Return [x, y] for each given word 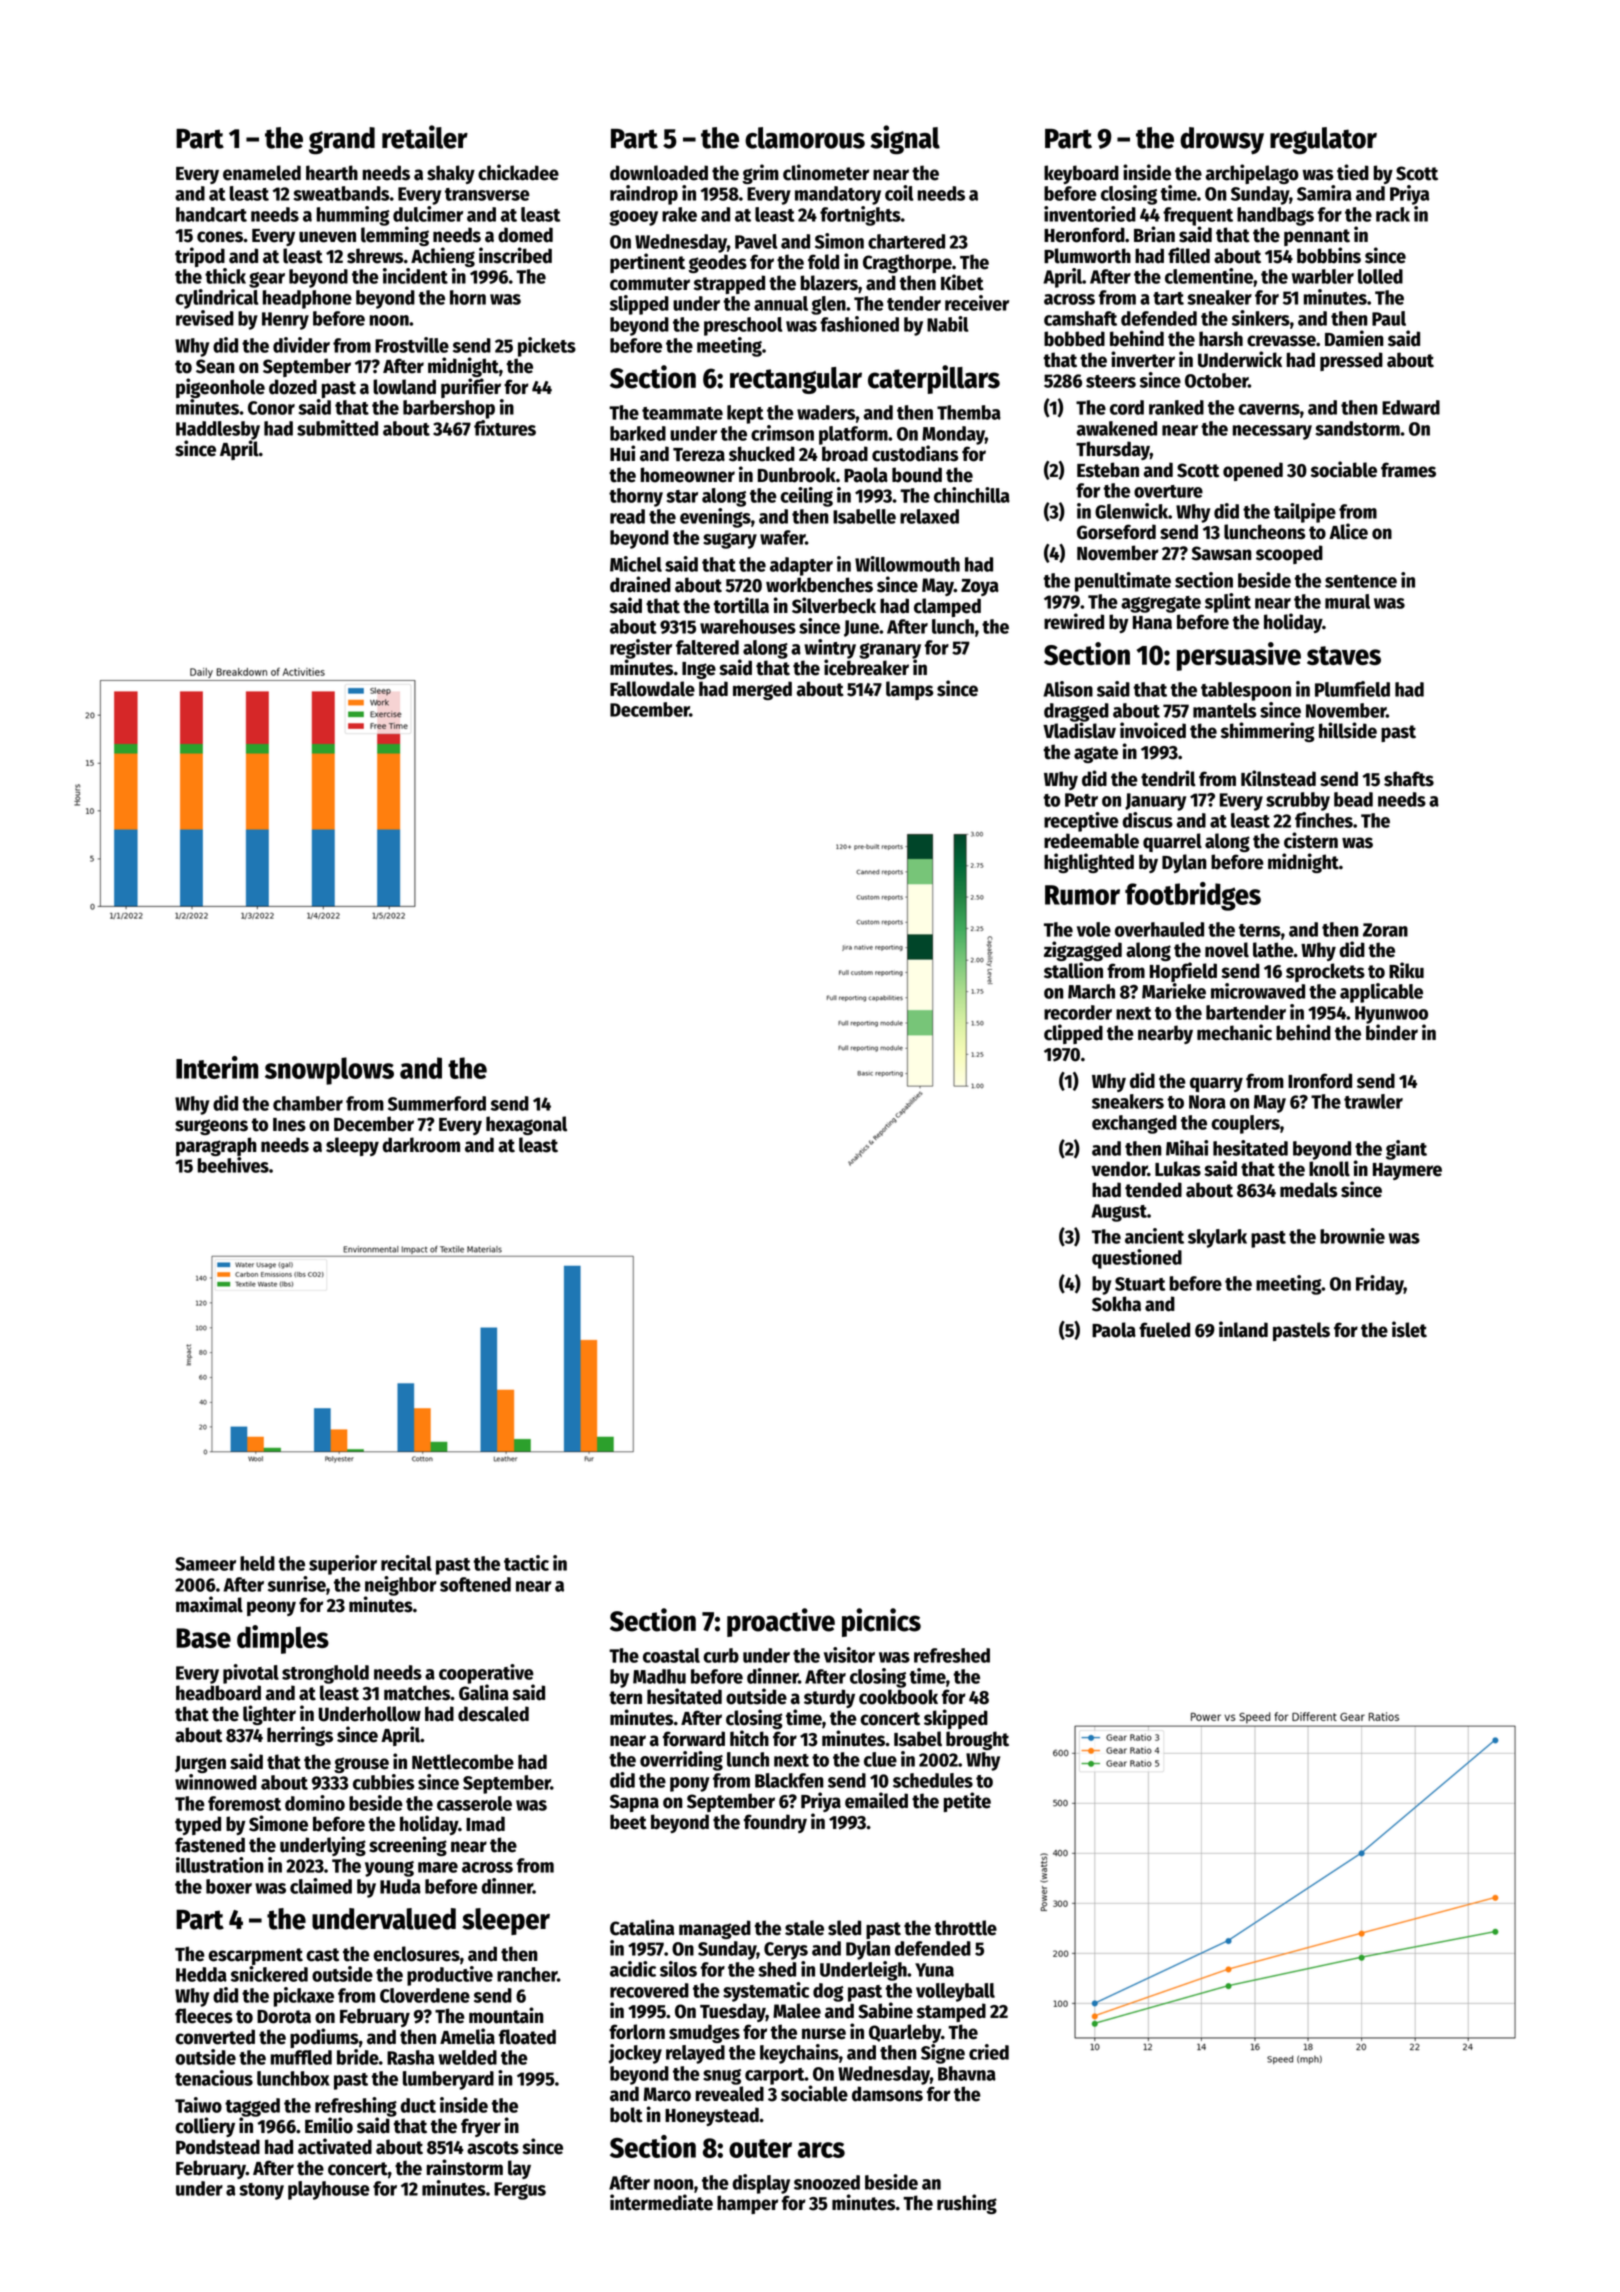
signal [905, 140]
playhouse [329, 2190]
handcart [211, 214]
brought [977, 1740]
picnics [881, 1622]
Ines [289, 1125]
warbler [1323, 276]
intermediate [661, 2202]
